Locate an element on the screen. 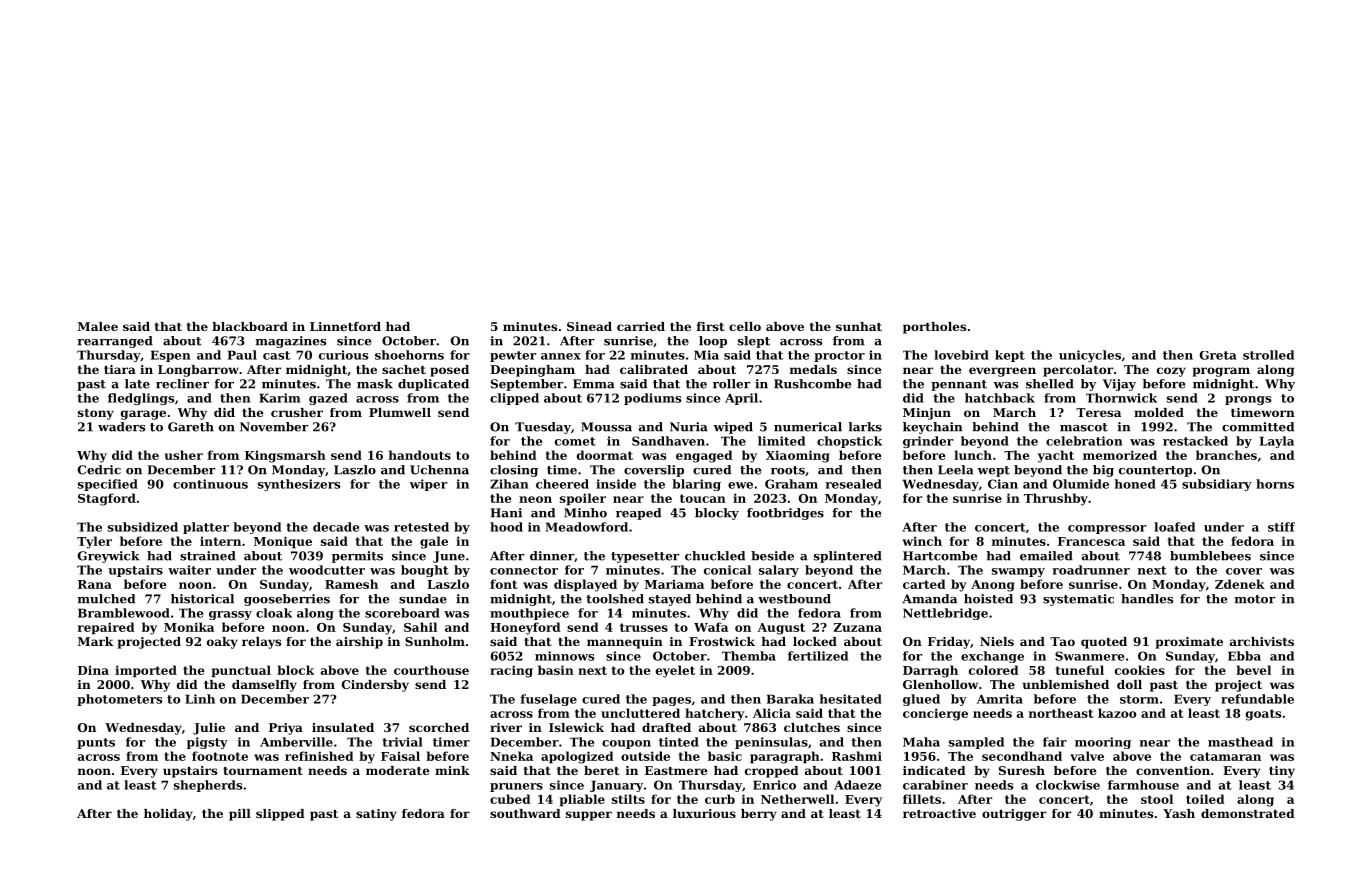 Image resolution: width=1372 pixels, height=887 pixels. carried is located at coordinates (641, 326).
